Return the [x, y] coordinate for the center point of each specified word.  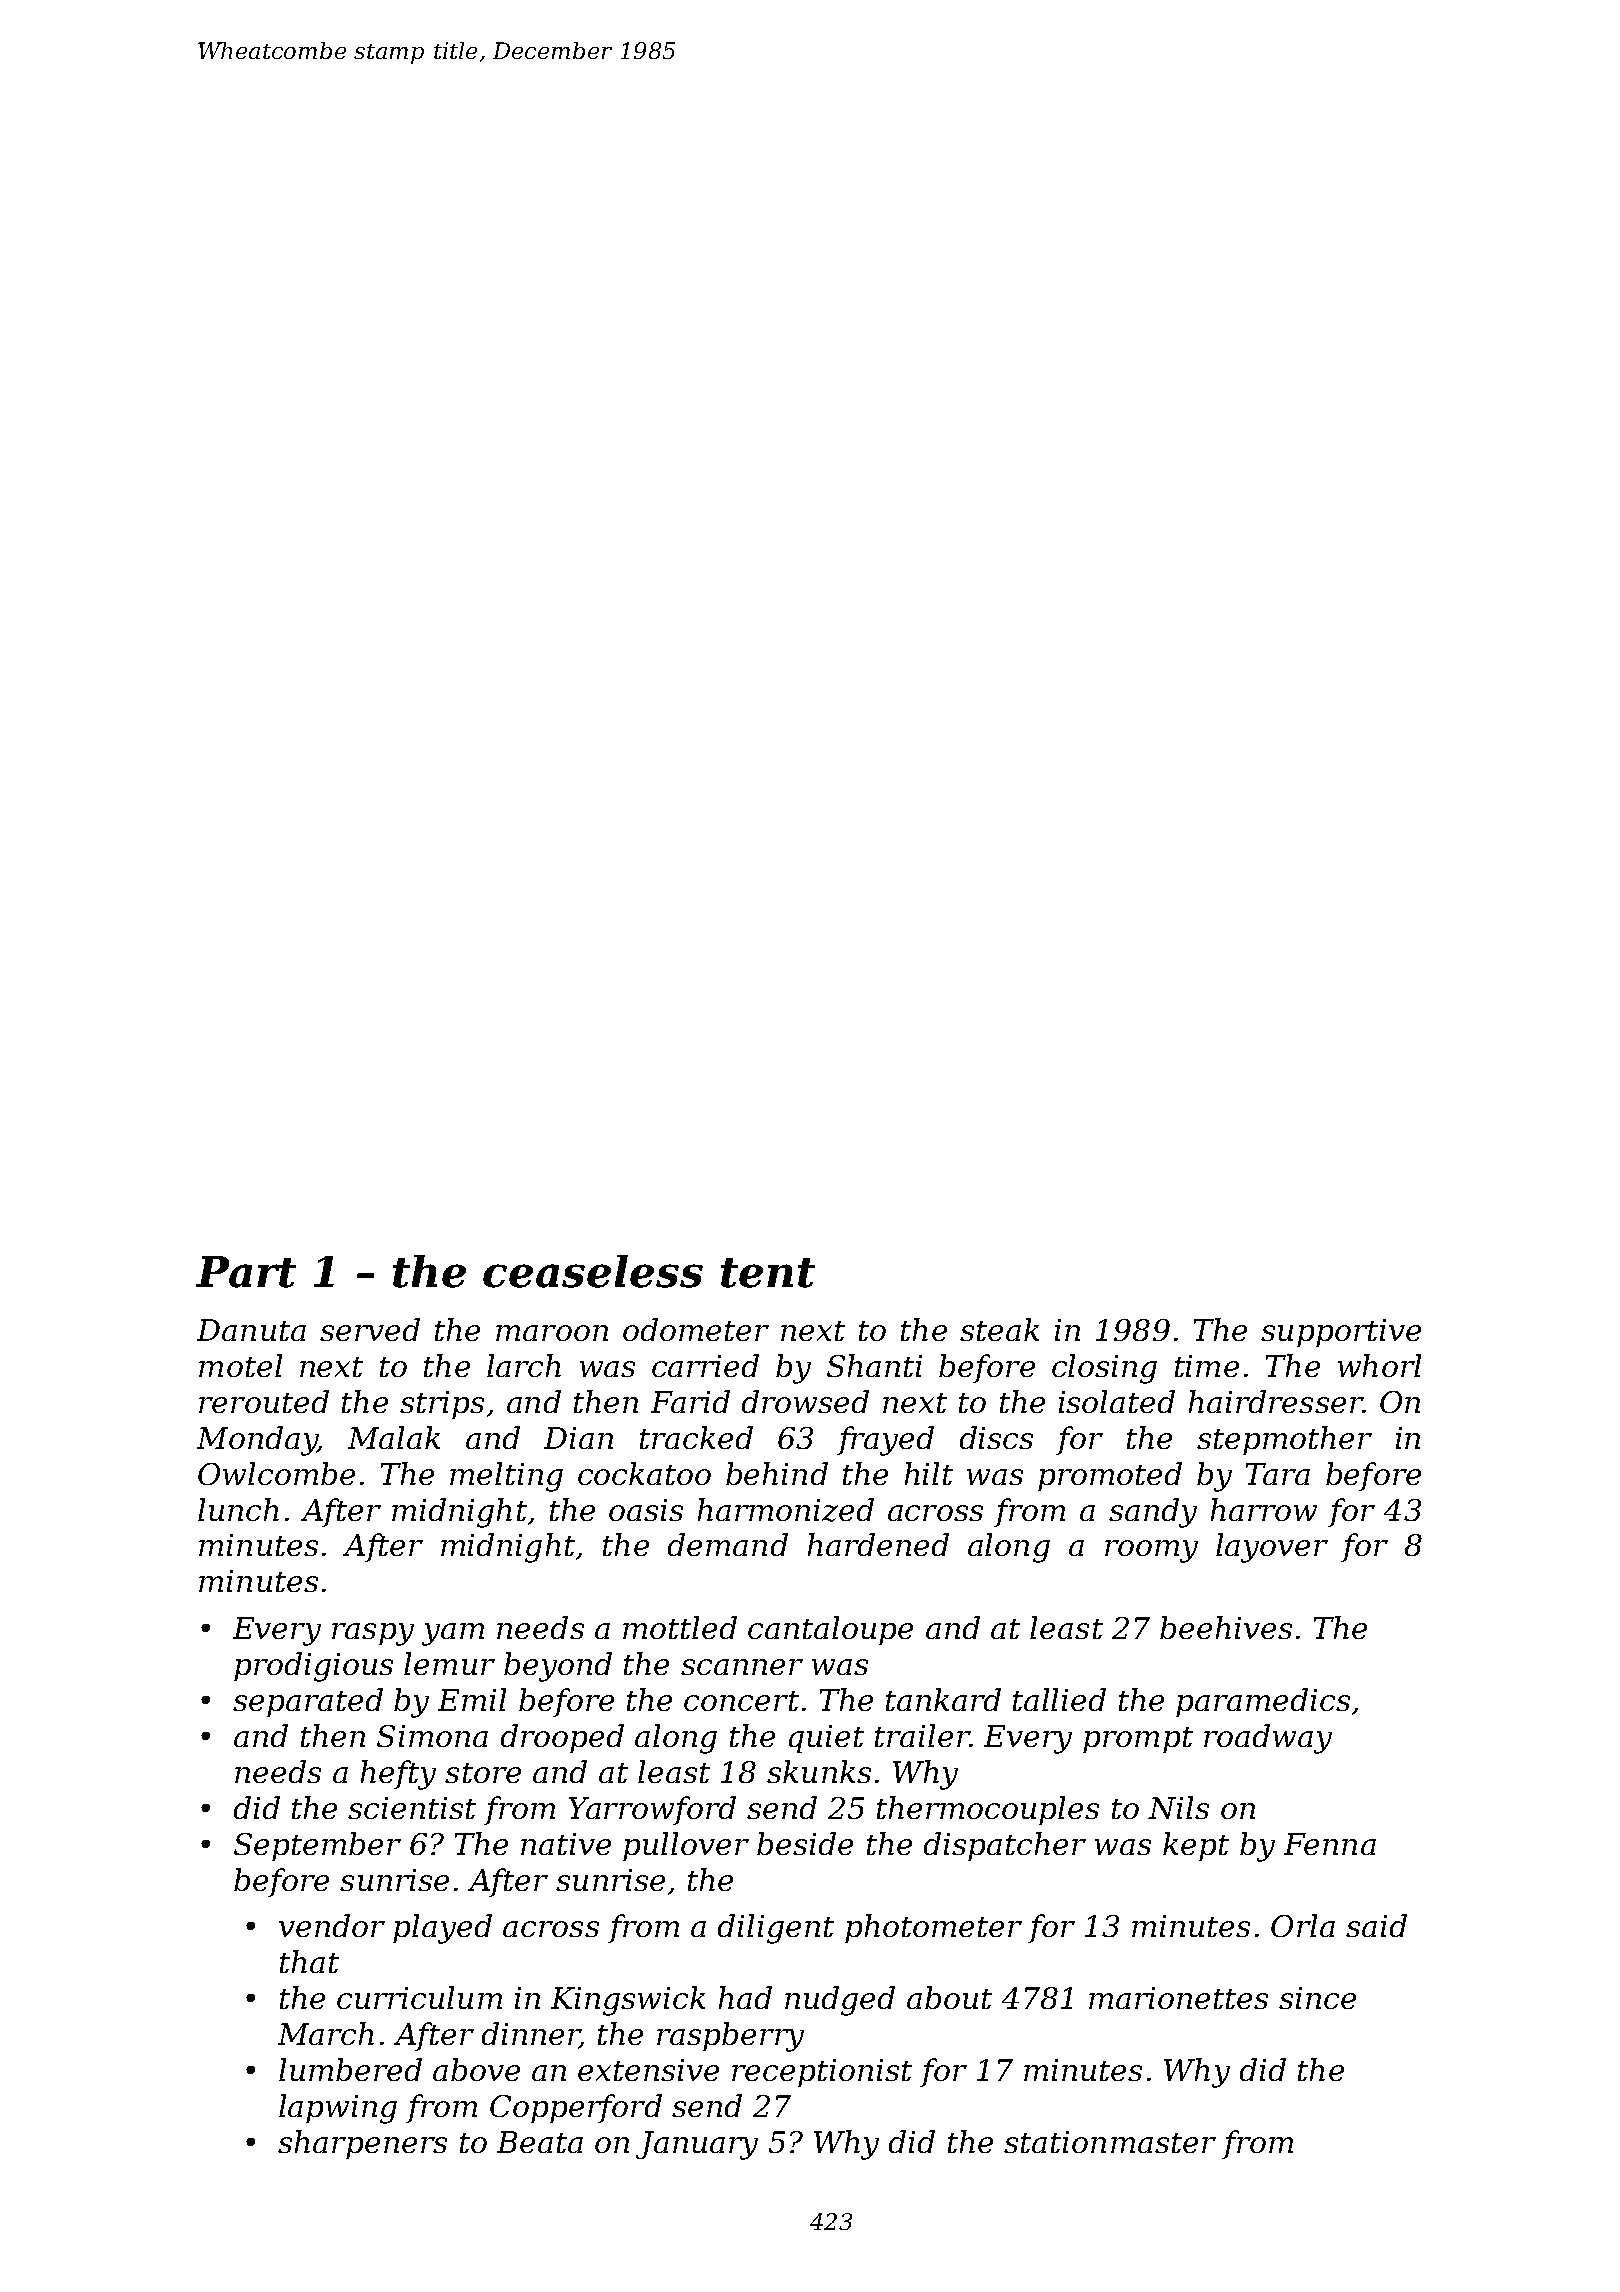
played [442, 1929]
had [745, 1997]
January [697, 2145]
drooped [562, 1738]
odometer [696, 1329]
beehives [1226, 1627]
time [1207, 1366]
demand [728, 1544]
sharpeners [362, 2144]
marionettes [1178, 1998]
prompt [1138, 1740]
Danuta [251, 1330]
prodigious [313, 1667]
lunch [238, 1509]
